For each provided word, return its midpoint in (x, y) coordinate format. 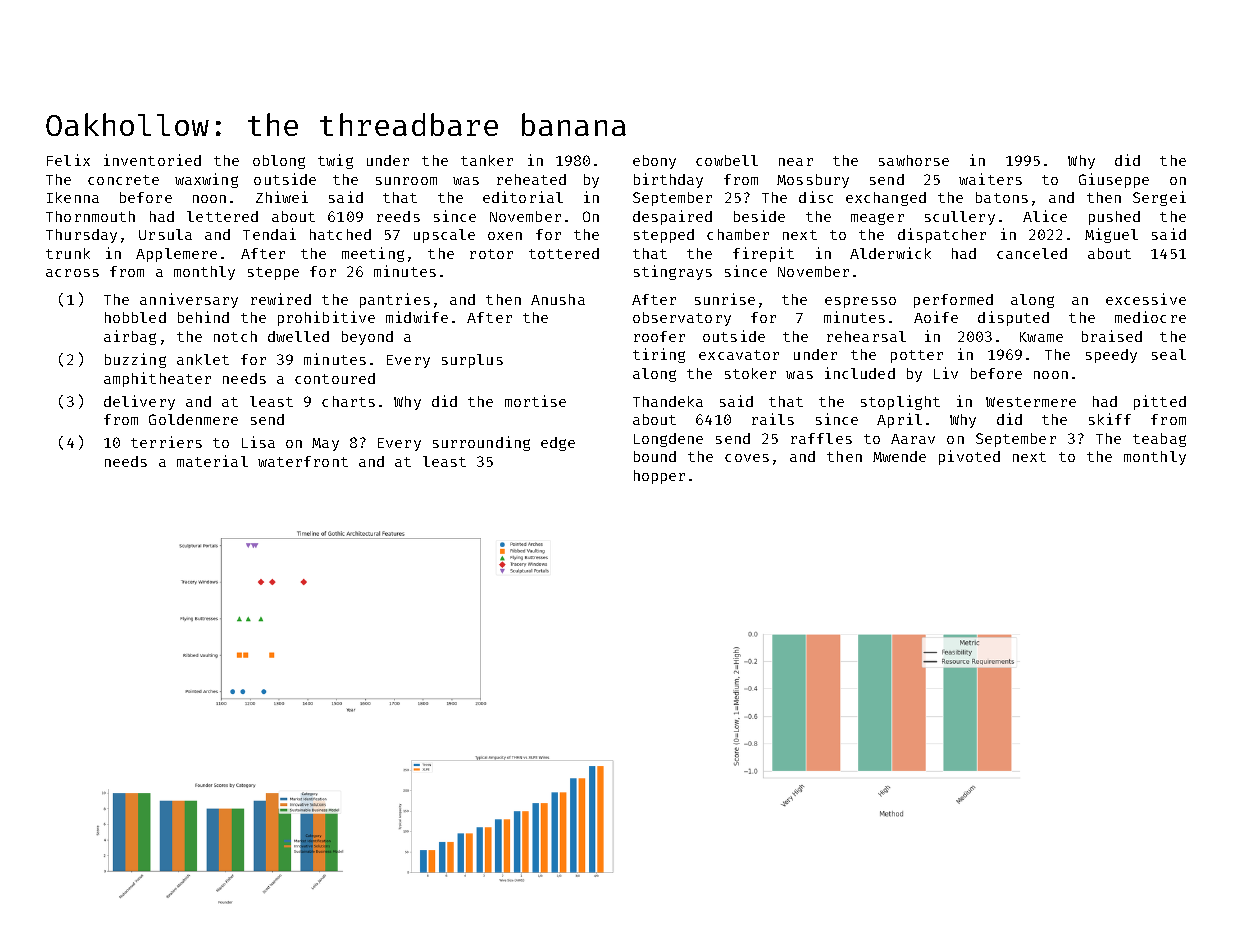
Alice (1045, 216)
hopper (659, 477)
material (212, 461)
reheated (531, 179)
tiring (659, 355)
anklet (203, 359)
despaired (672, 217)
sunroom (406, 181)
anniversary (189, 300)
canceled (1032, 253)
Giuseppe (1114, 180)
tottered (564, 253)
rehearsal (866, 336)
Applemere (176, 255)
